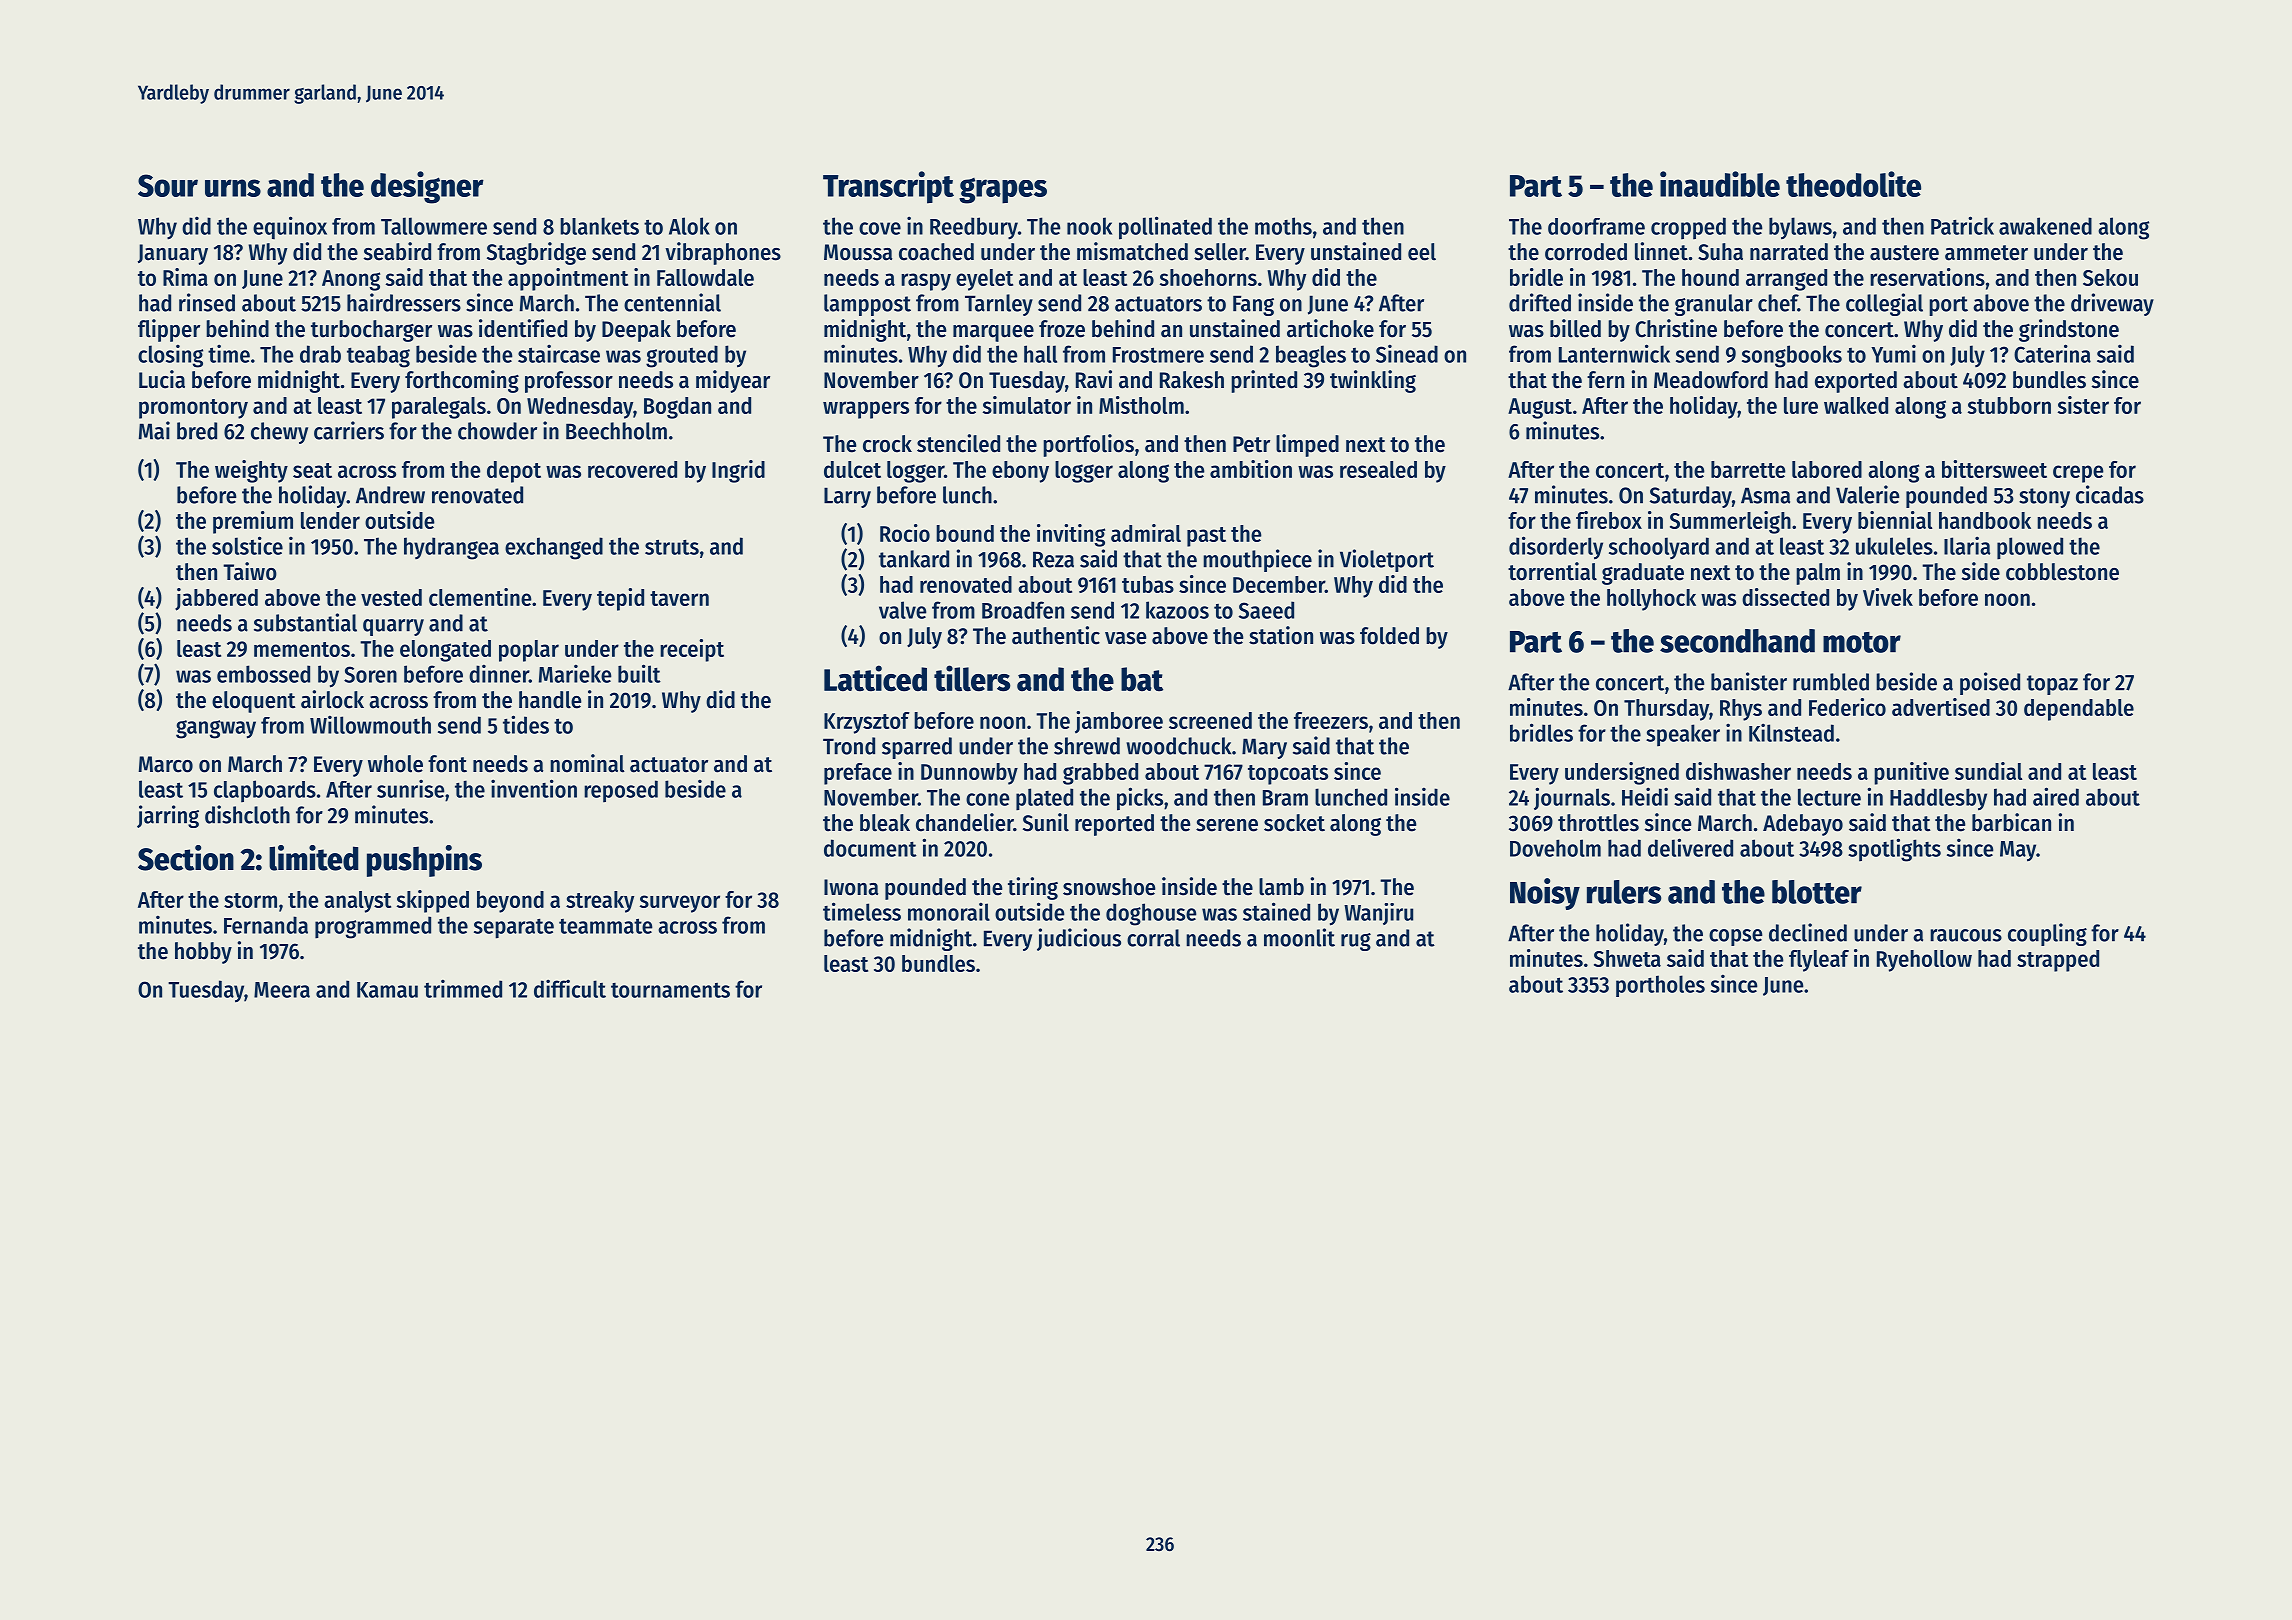  Describe the element at coordinates (1688, 228) in the page. I see `cropped` at that location.
